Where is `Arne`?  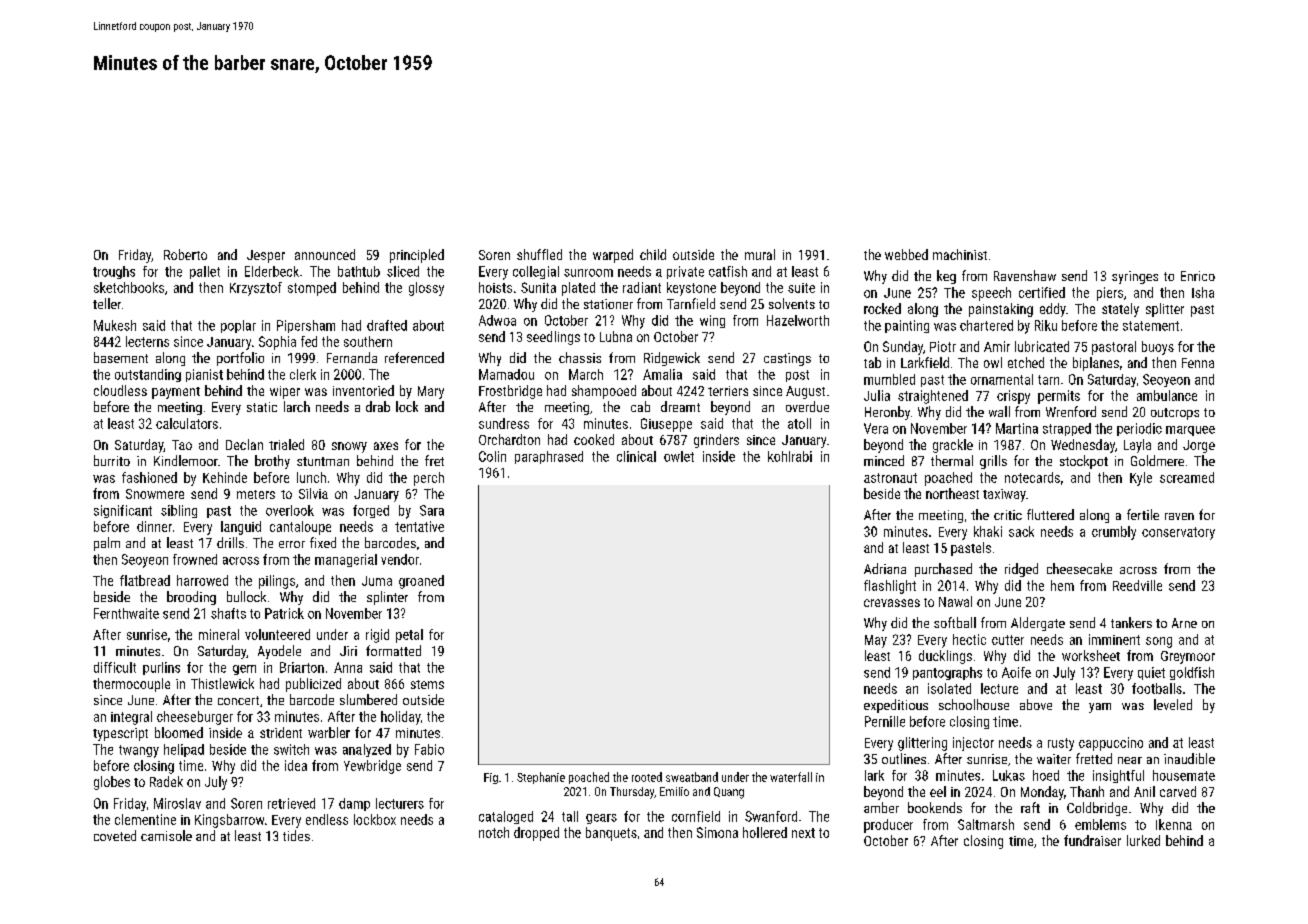 Arne is located at coordinates (1184, 623).
